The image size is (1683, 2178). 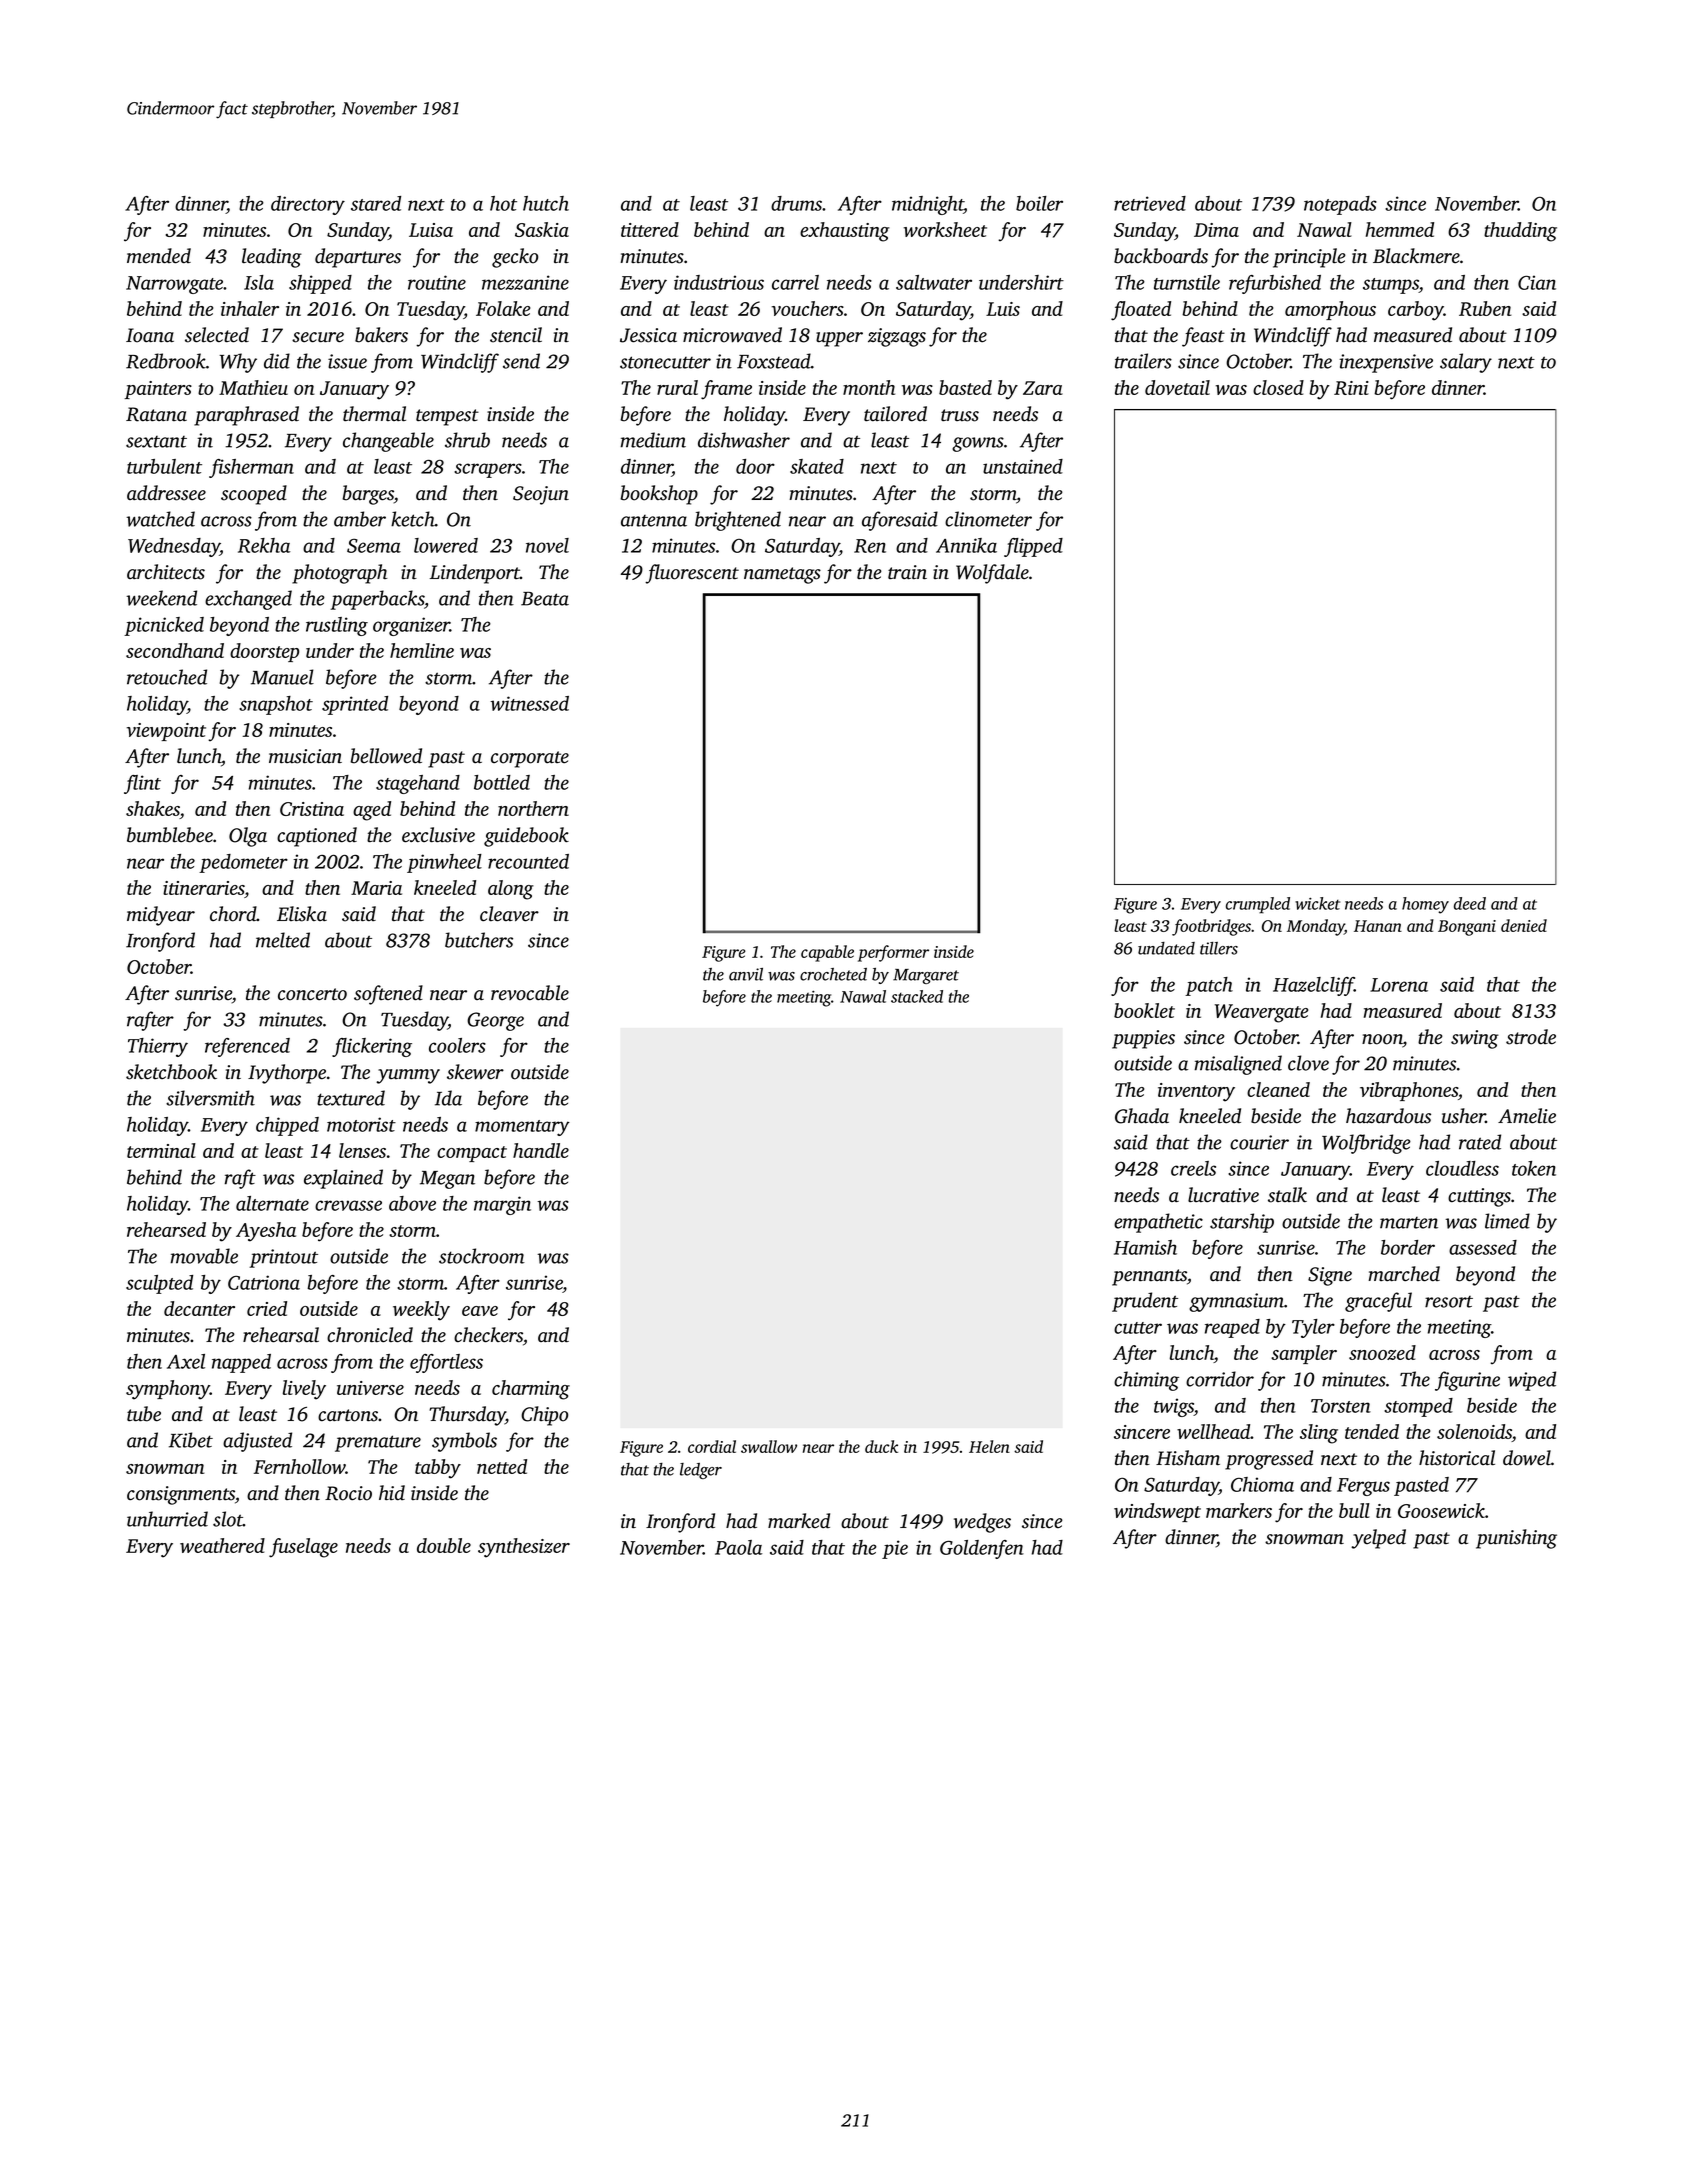 What do you see at coordinates (746, 974) in the document?
I see `anvil` at bounding box center [746, 974].
